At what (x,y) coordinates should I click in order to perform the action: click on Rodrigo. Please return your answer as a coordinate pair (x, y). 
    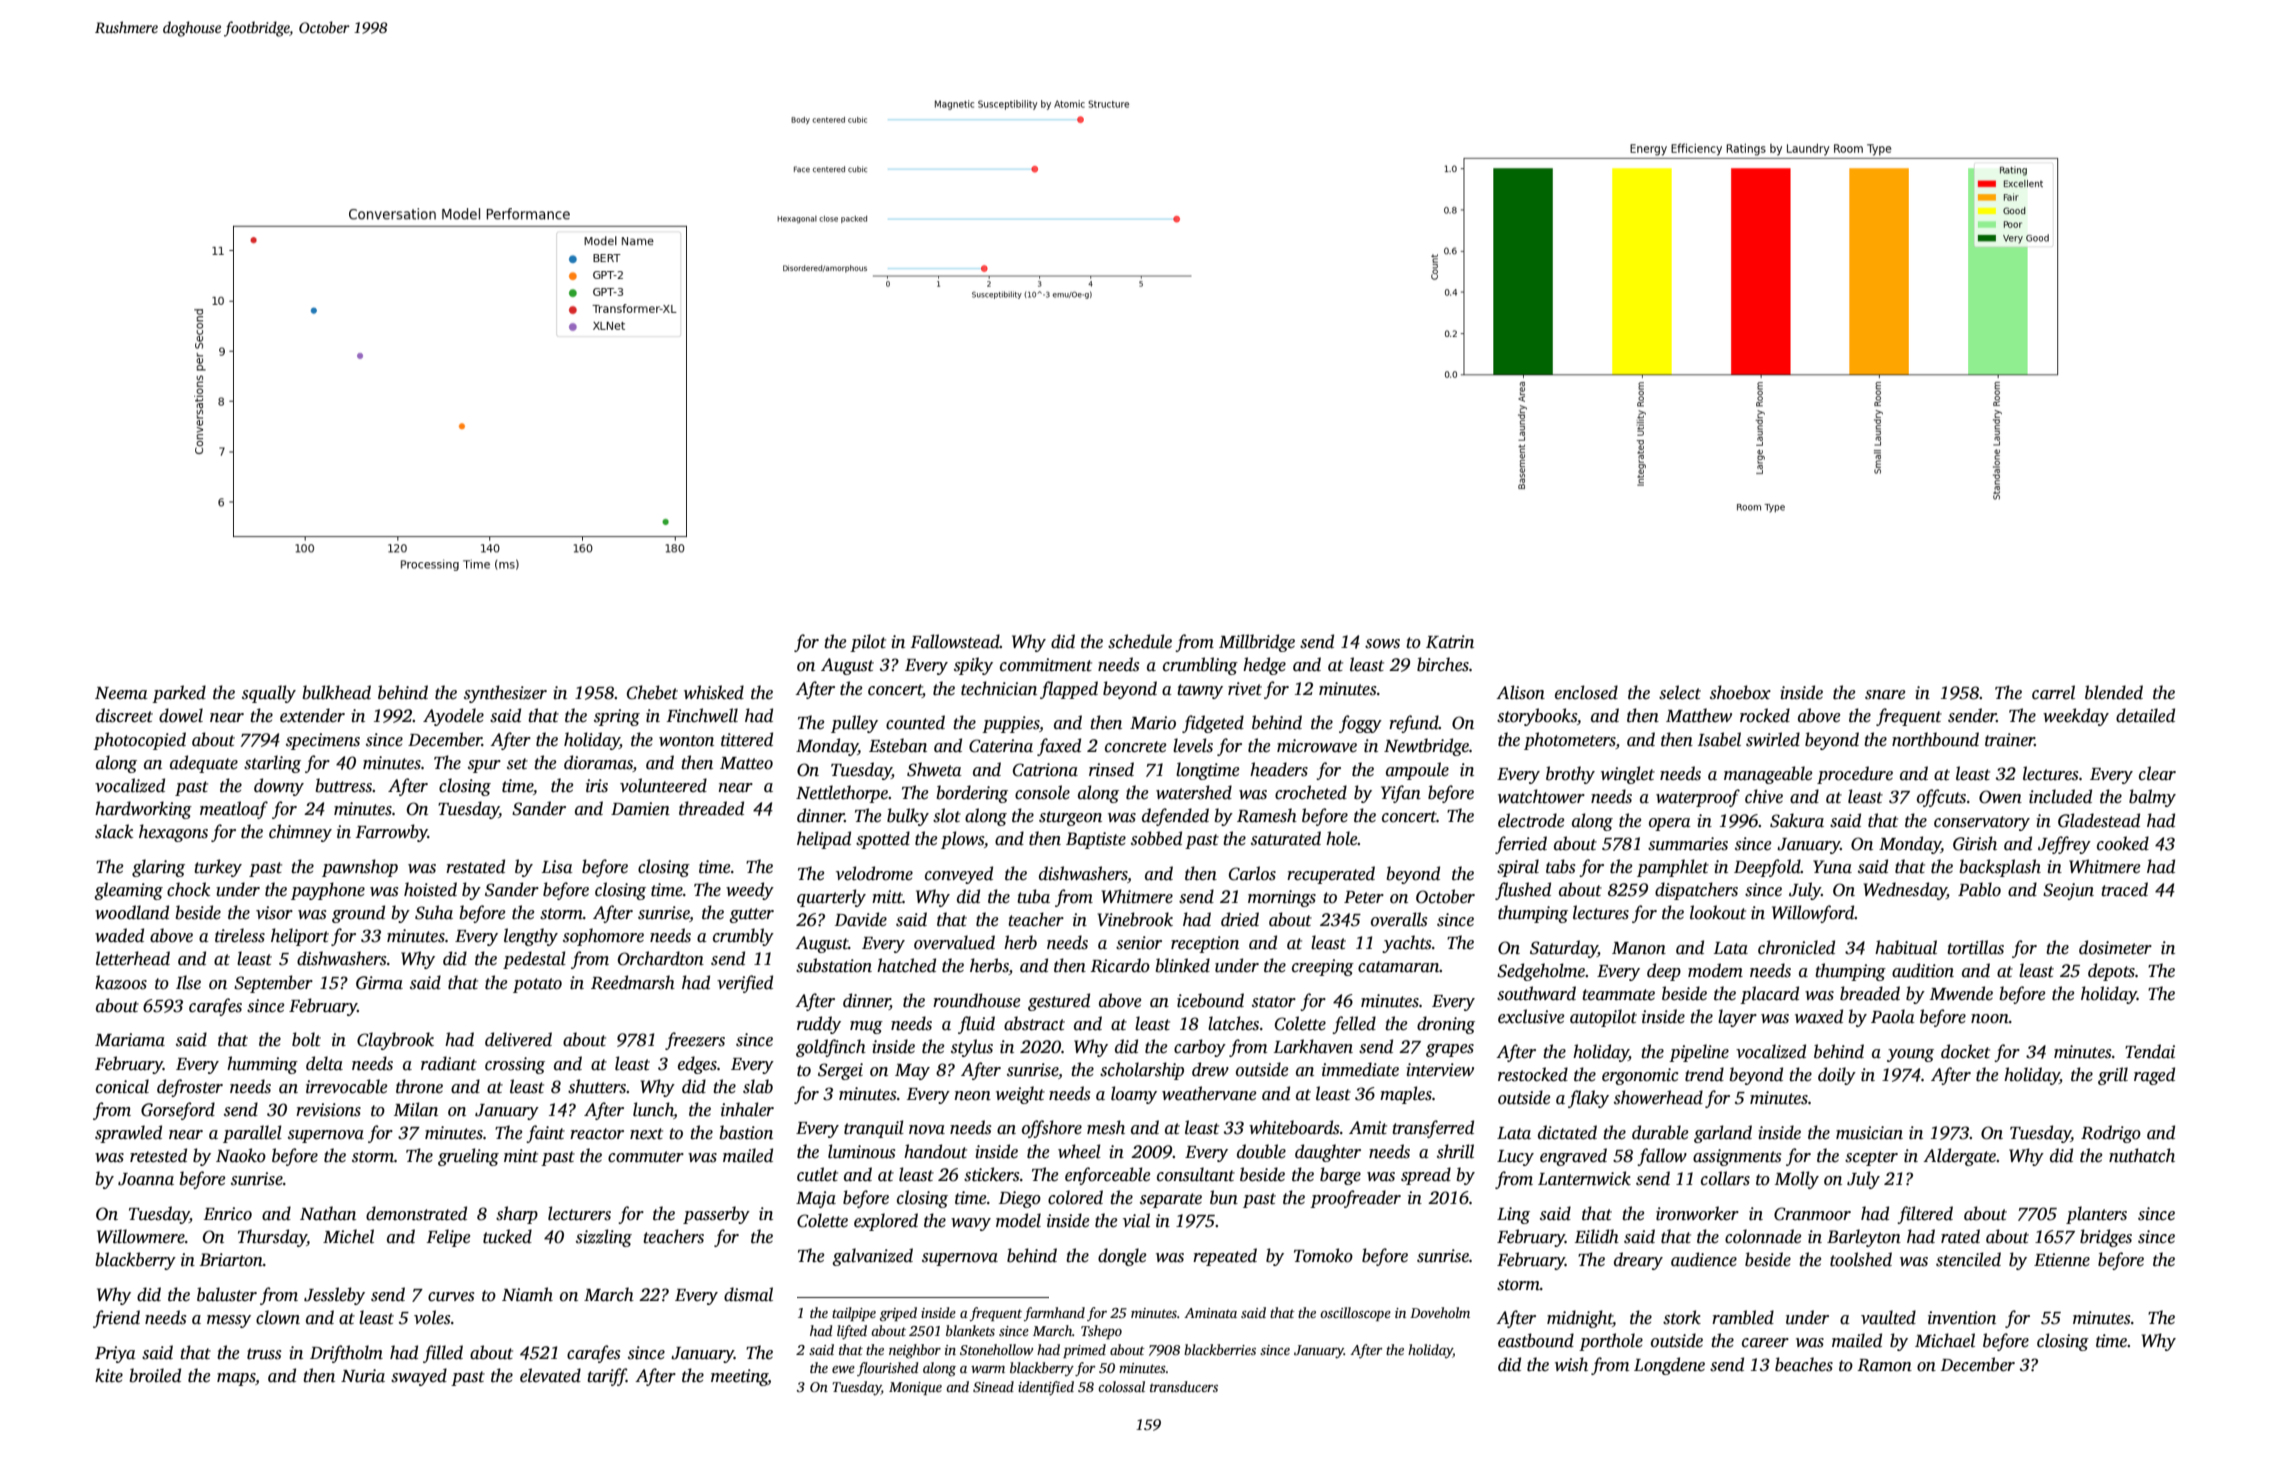
    Looking at the image, I should click on (2111, 1134).
